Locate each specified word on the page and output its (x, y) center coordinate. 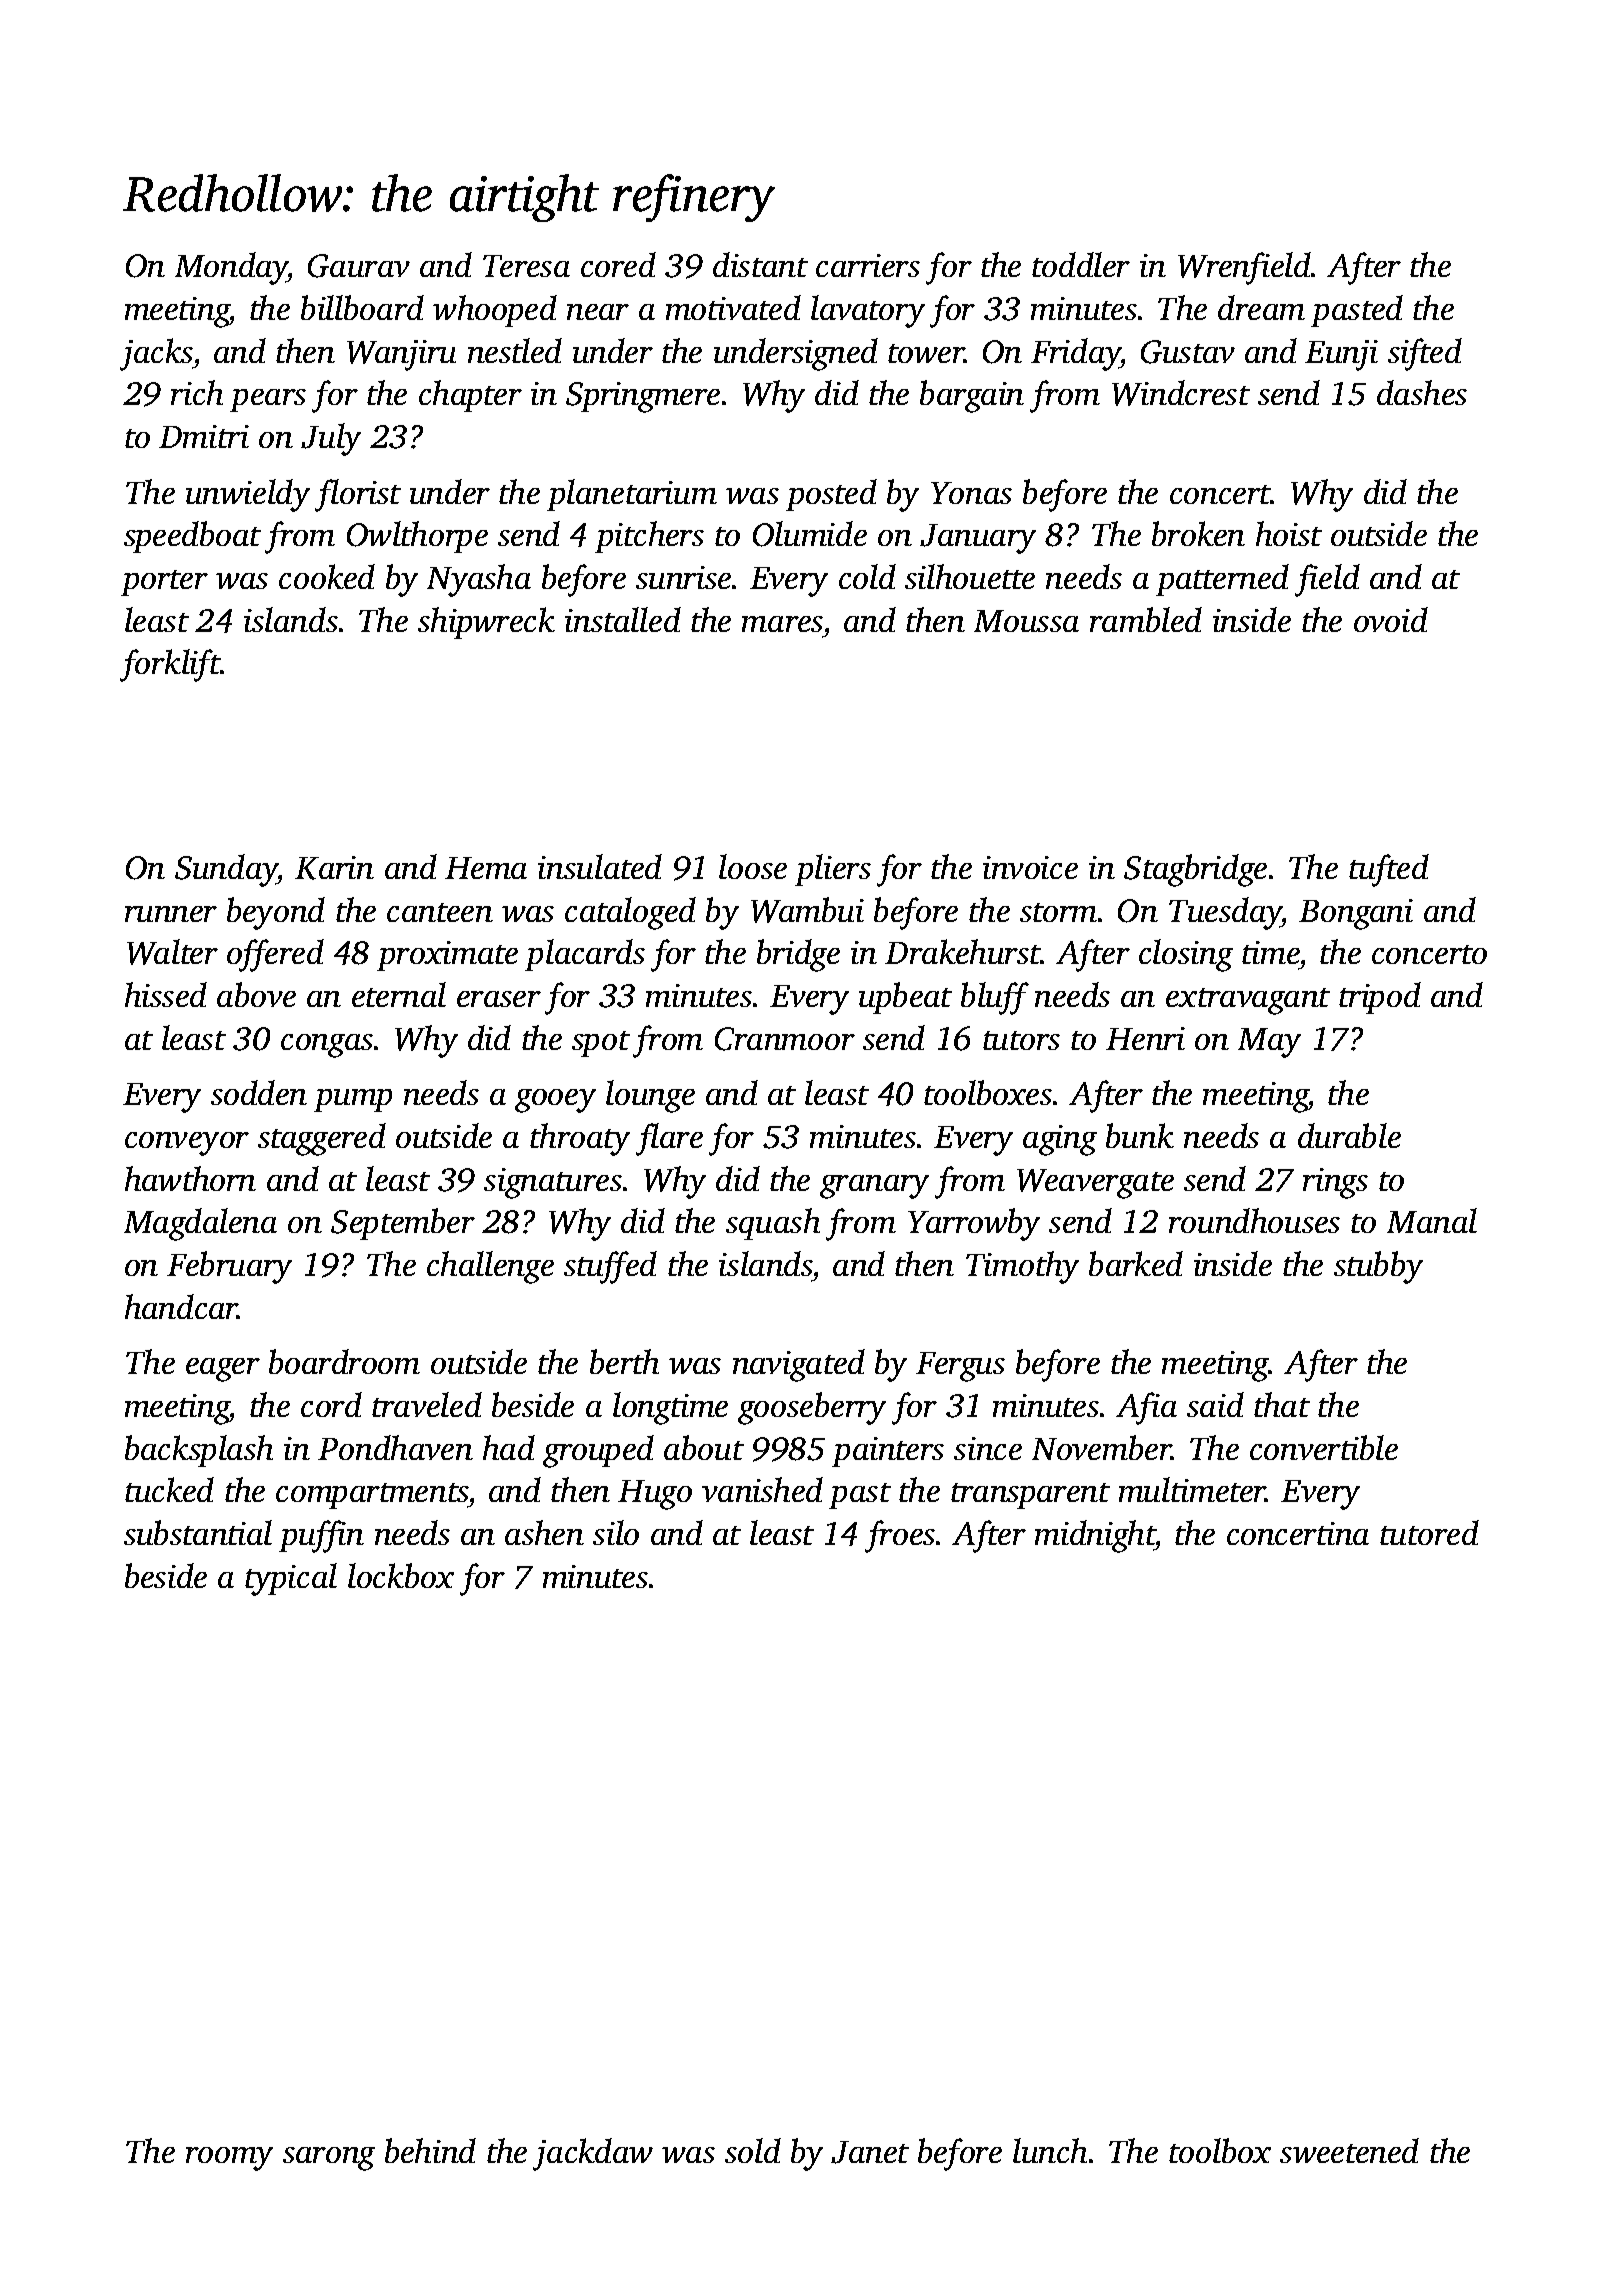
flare (669, 1139)
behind (430, 2150)
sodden (259, 1092)
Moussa (1026, 621)
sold (753, 2150)
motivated (733, 307)
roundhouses (1254, 1220)
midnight (1095, 1536)
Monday (231, 268)
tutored (1429, 1532)
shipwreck (486, 623)
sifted (1425, 354)
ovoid (1391, 619)
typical (291, 1579)
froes (900, 1536)
